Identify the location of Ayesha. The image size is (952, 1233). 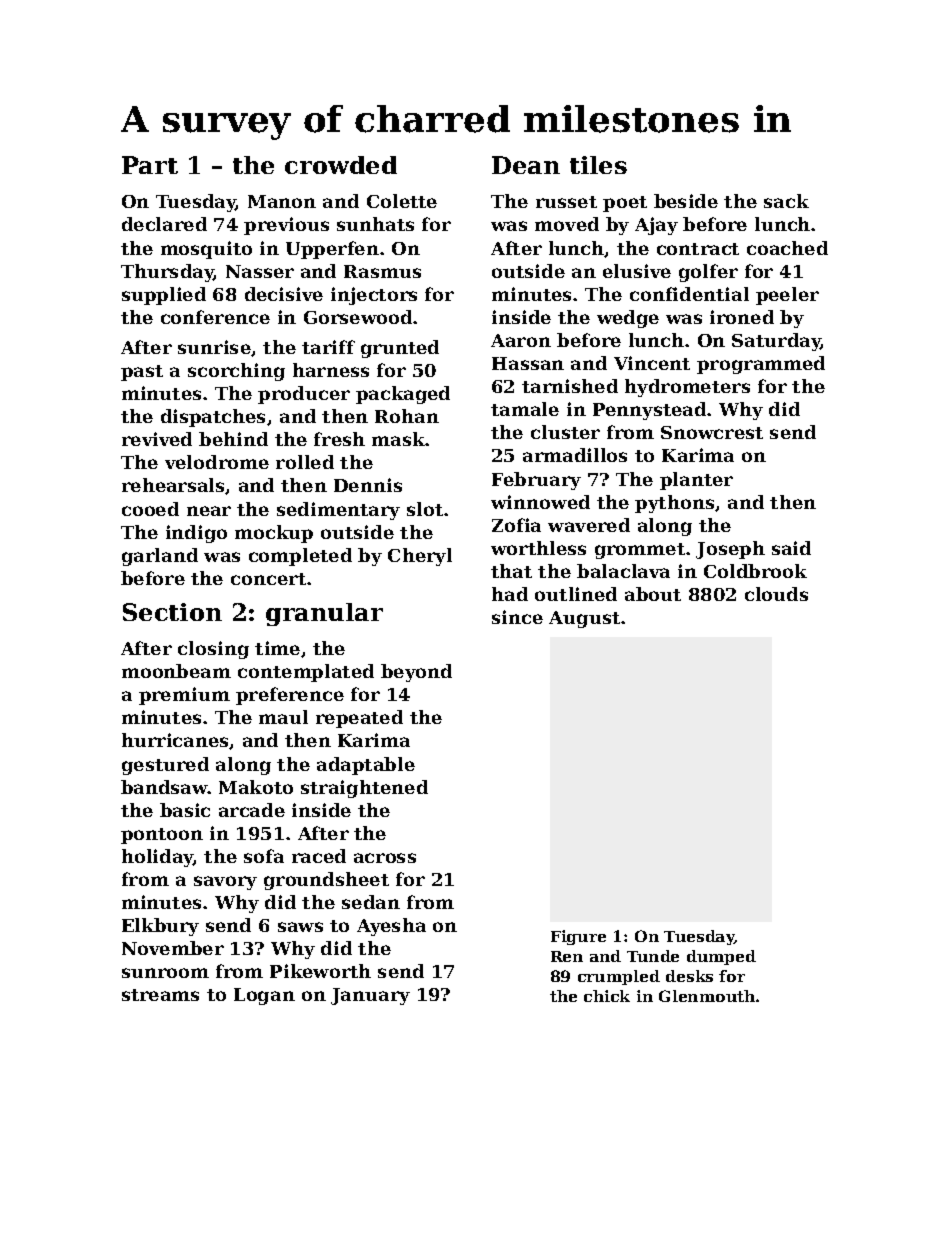
(391, 927).
